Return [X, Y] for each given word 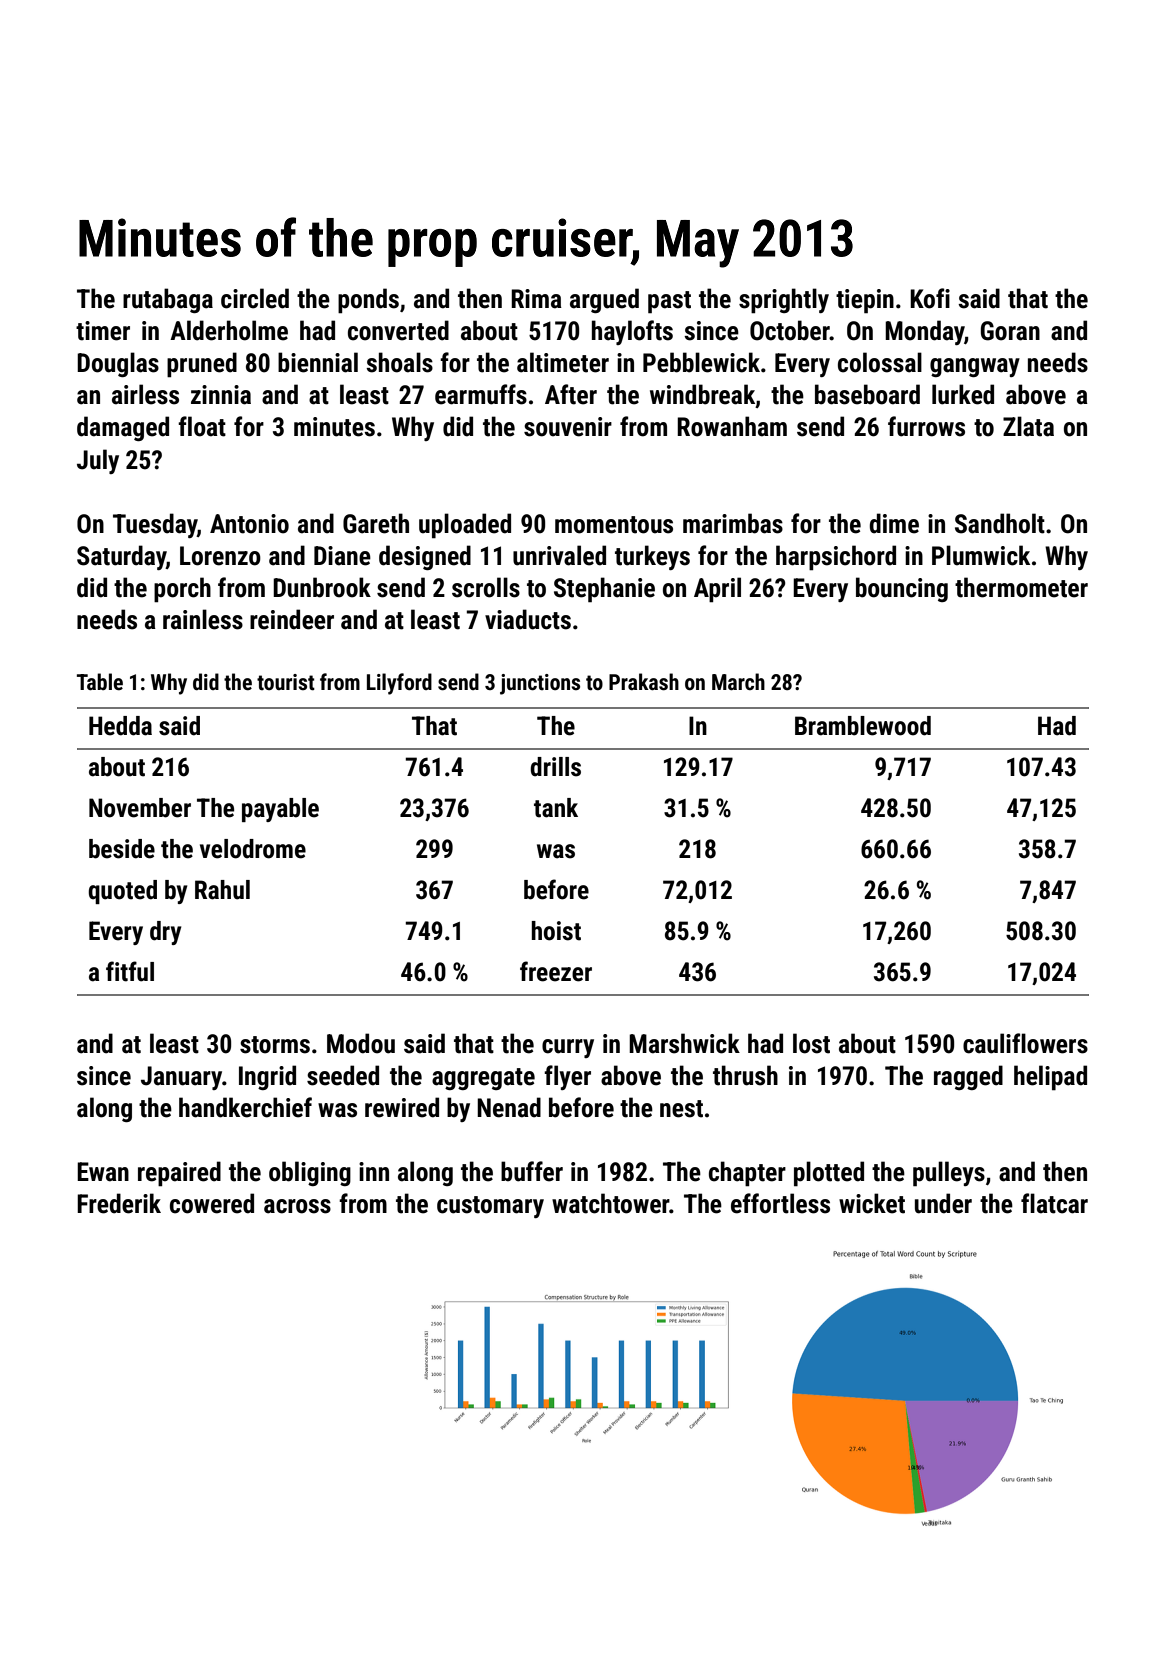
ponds [368, 301]
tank [556, 808]
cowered [212, 1203]
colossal [880, 362]
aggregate [483, 1079]
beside [122, 849]
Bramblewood [863, 726]
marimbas [733, 523]
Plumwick [981, 555]
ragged [968, 1077]
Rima [536, 299]
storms [275, 1045]
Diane [342, 556]
